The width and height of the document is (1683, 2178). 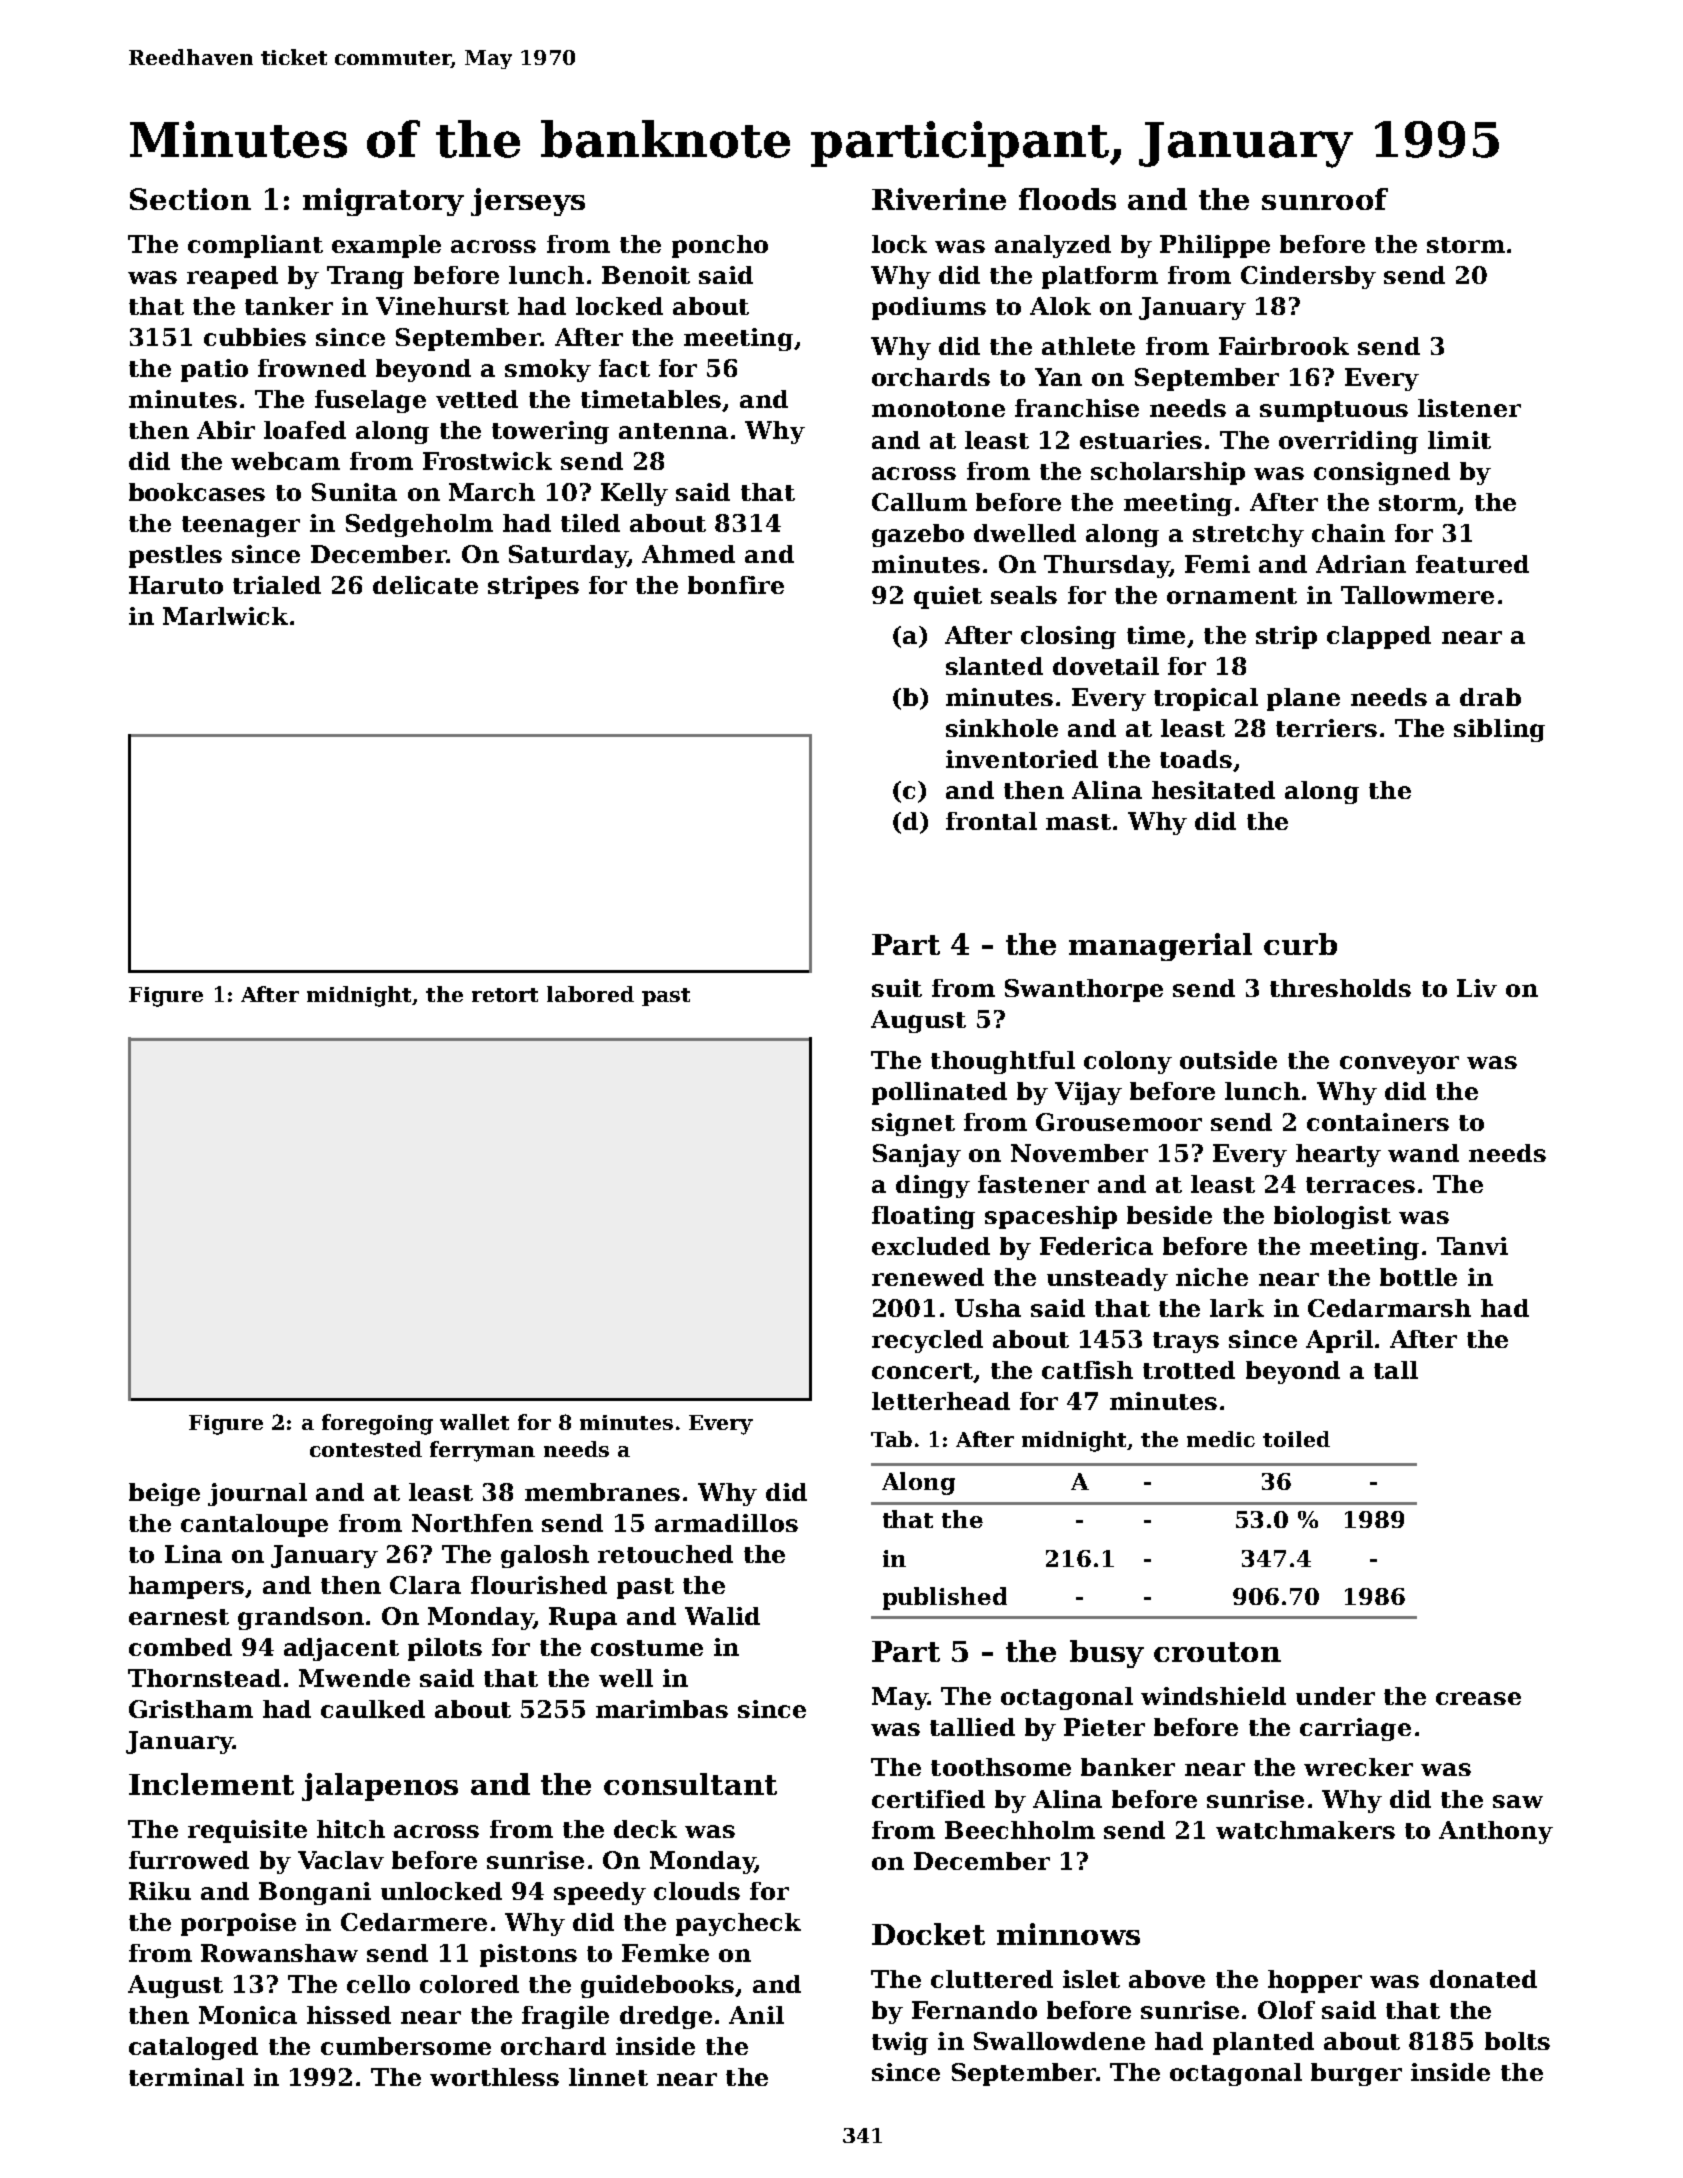 What do you see at coordinates (492, 492) in the document?
I see `March` at bounding box center [492, 492].
